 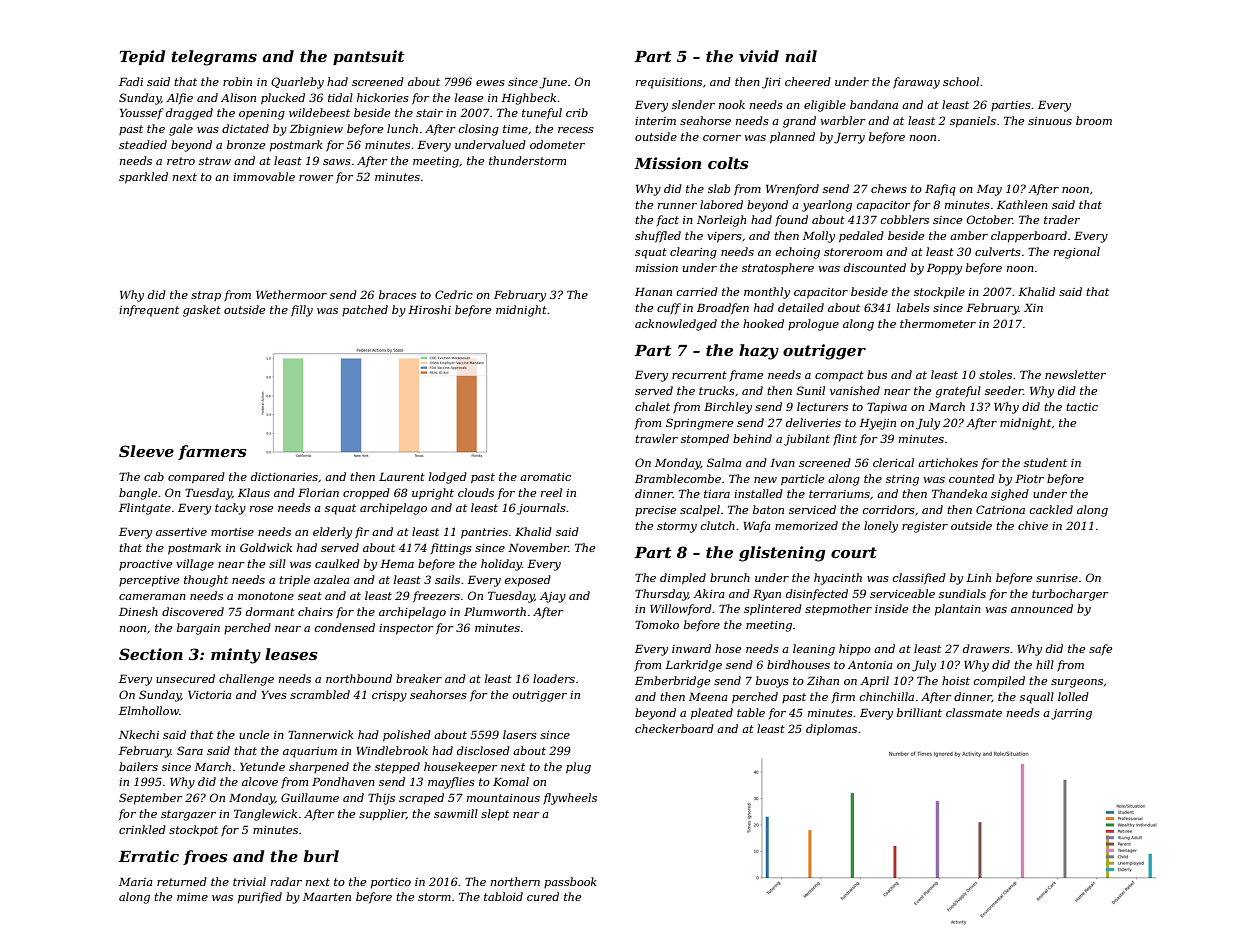 What do you see at coordinates (343, 781) in the screenshot?
I see `Pondhaven` at bounding box center [343, 781].
